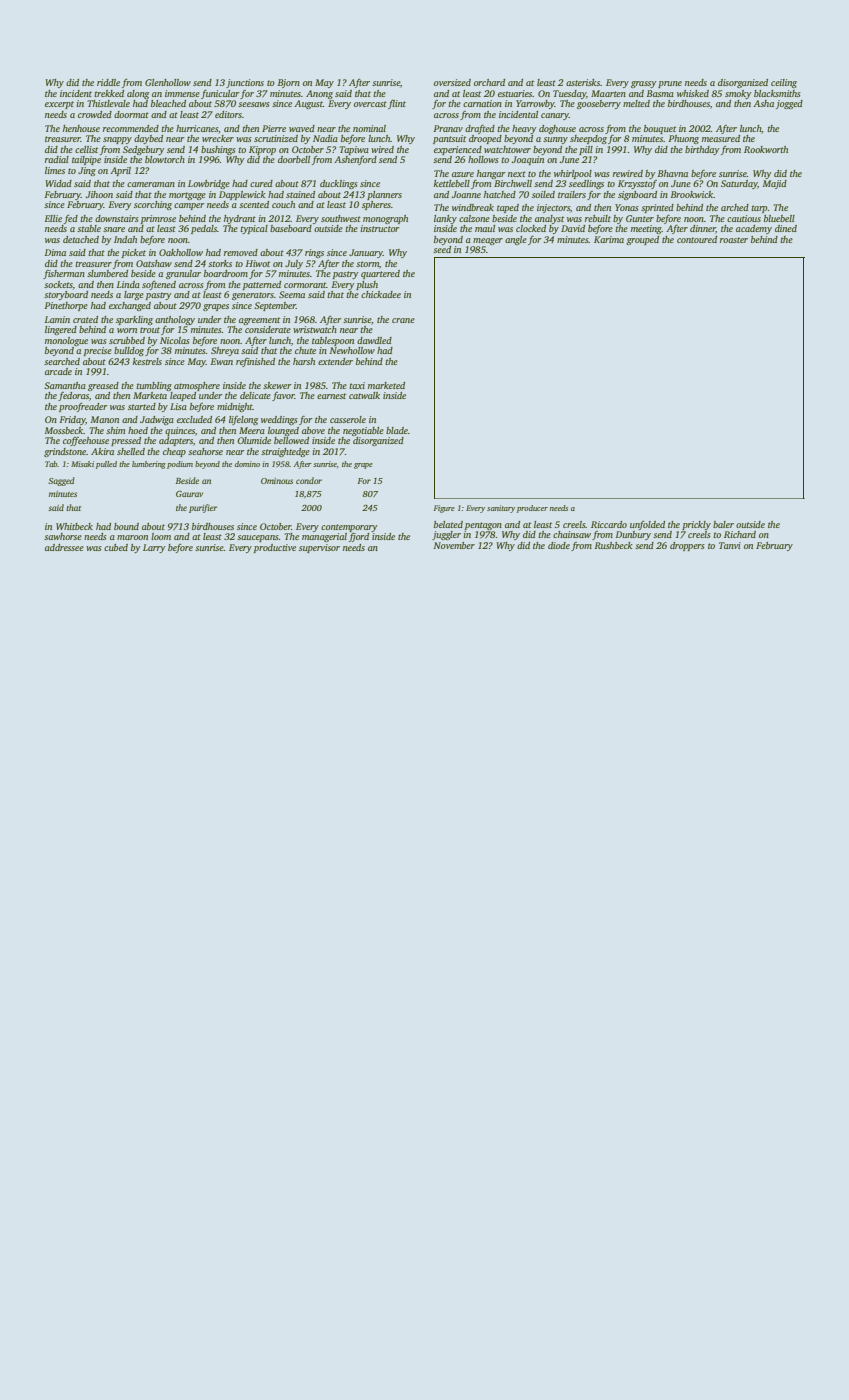  I want to click on crated, so click(85, 319).
